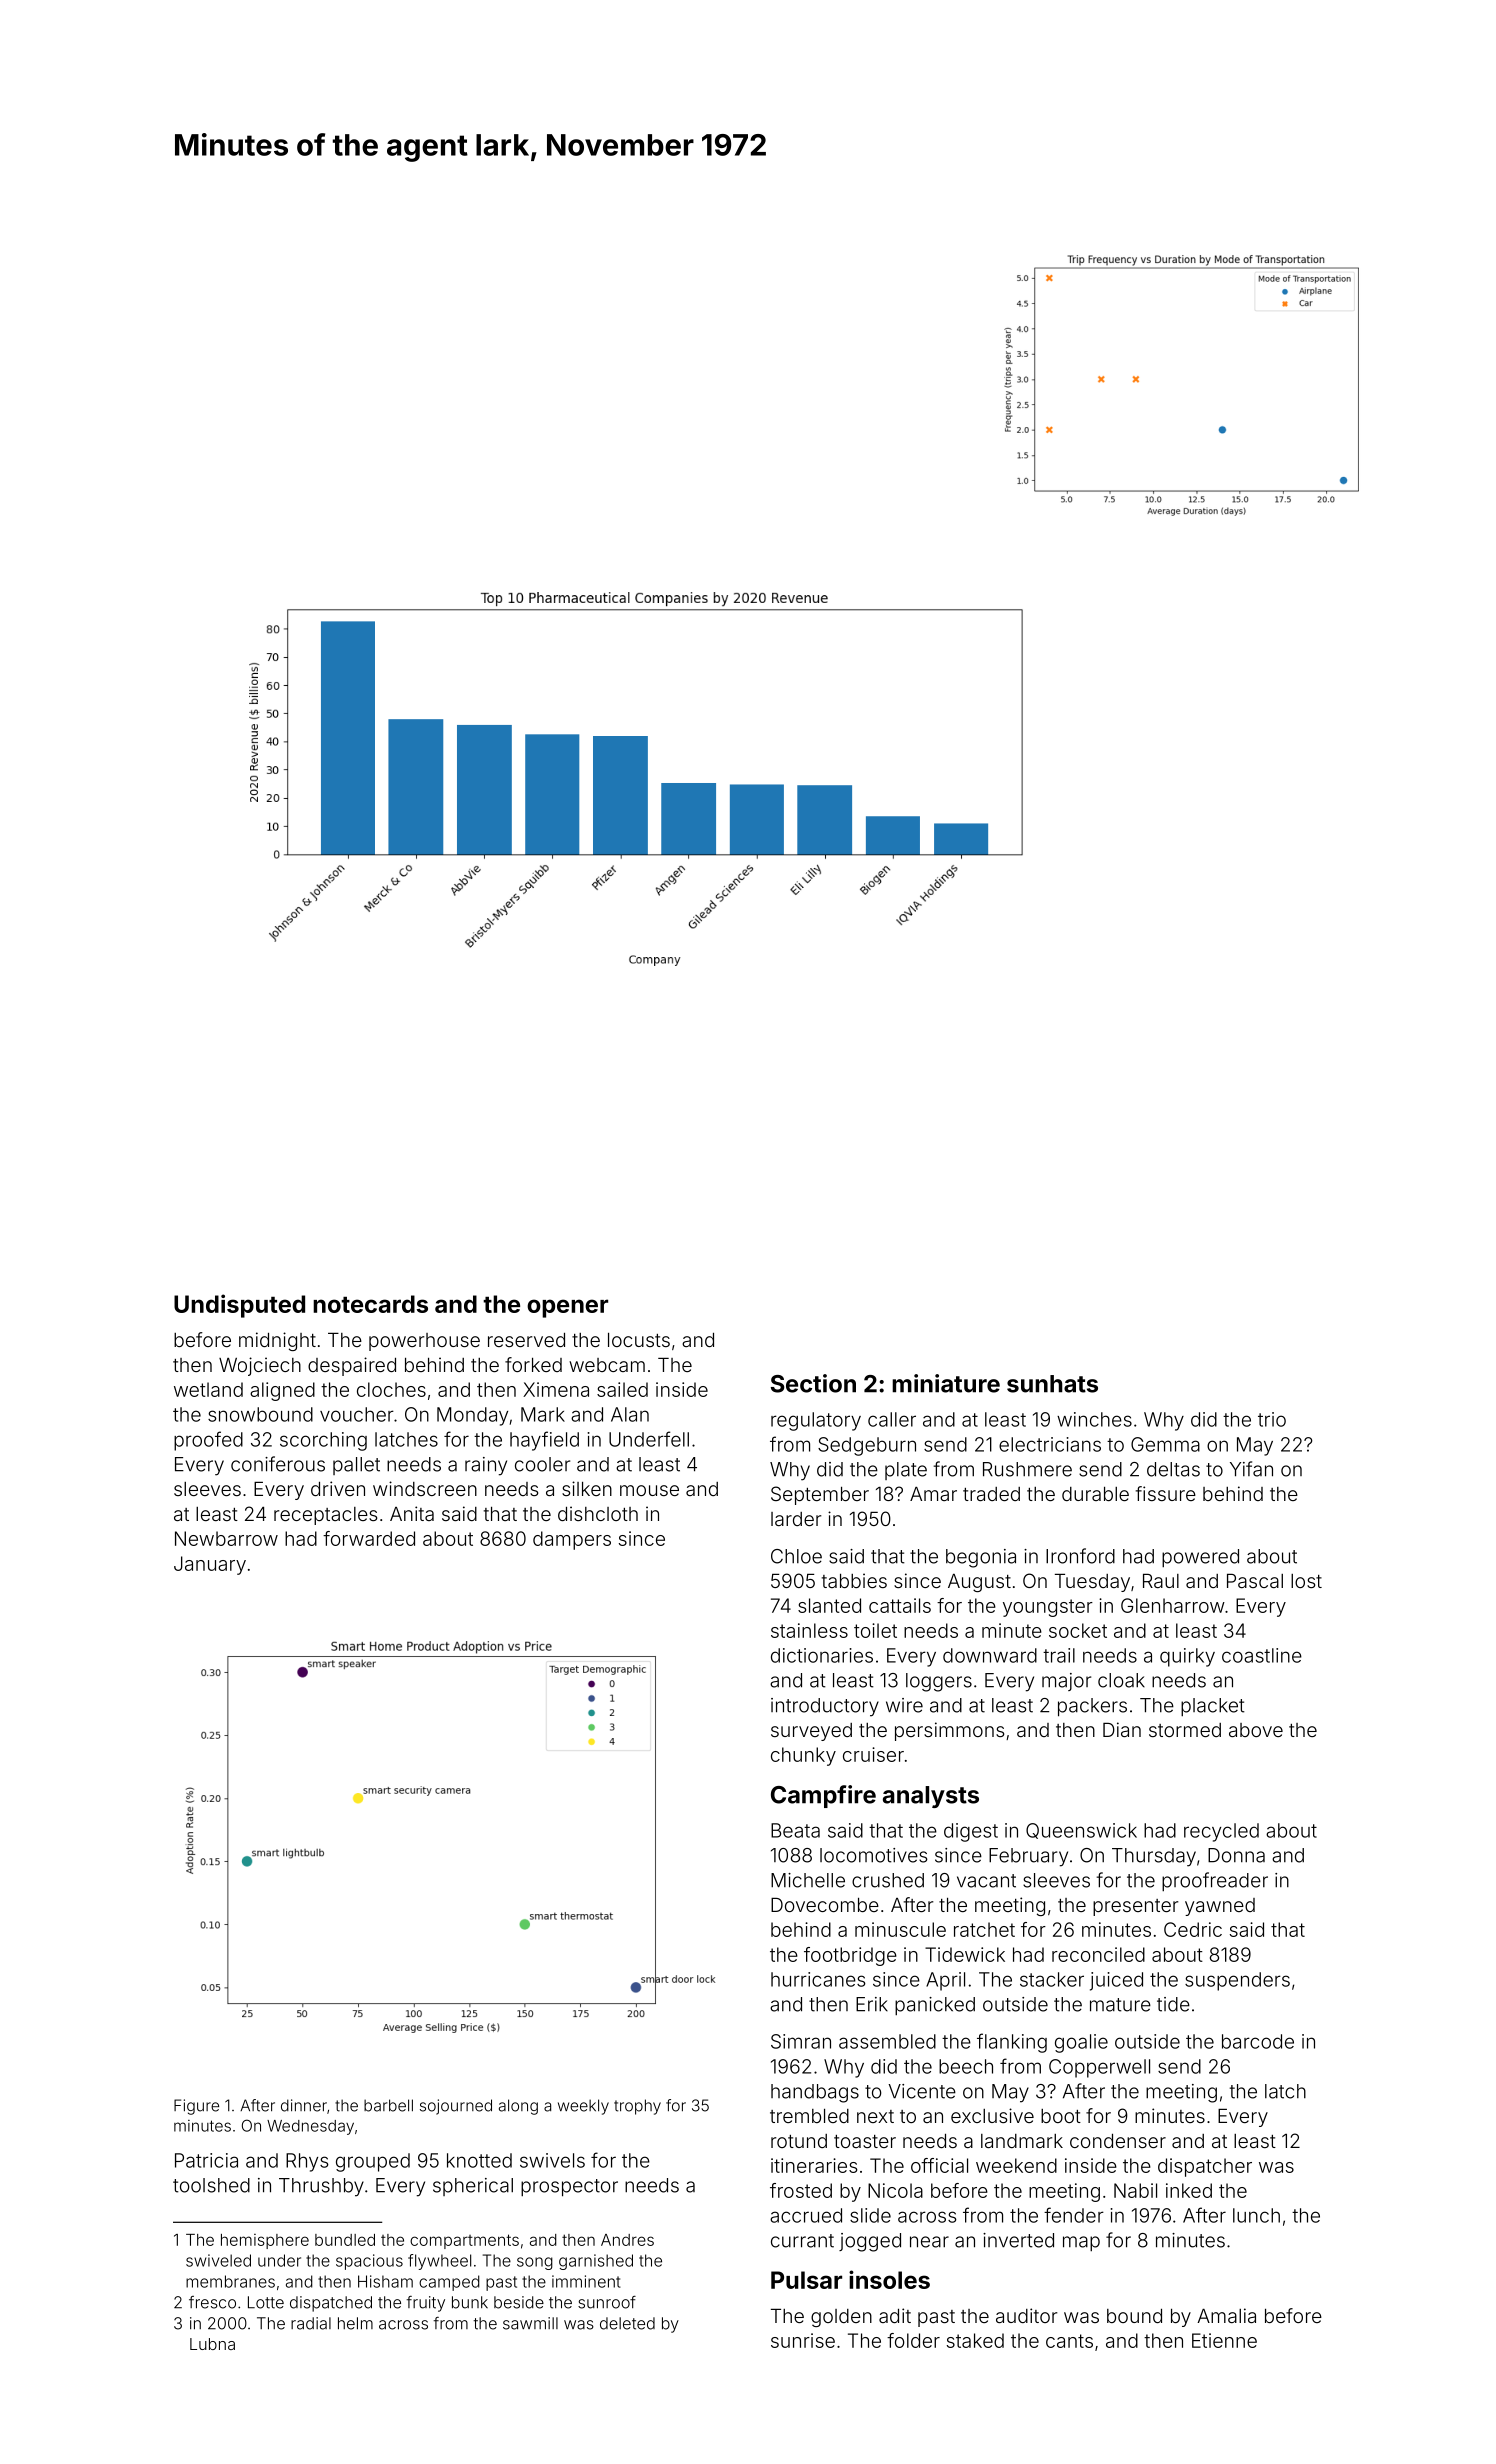 Image resolution: width=1496 pixels, height=2464 pixels. I want to click on forwarded, so click(369, 1538).
